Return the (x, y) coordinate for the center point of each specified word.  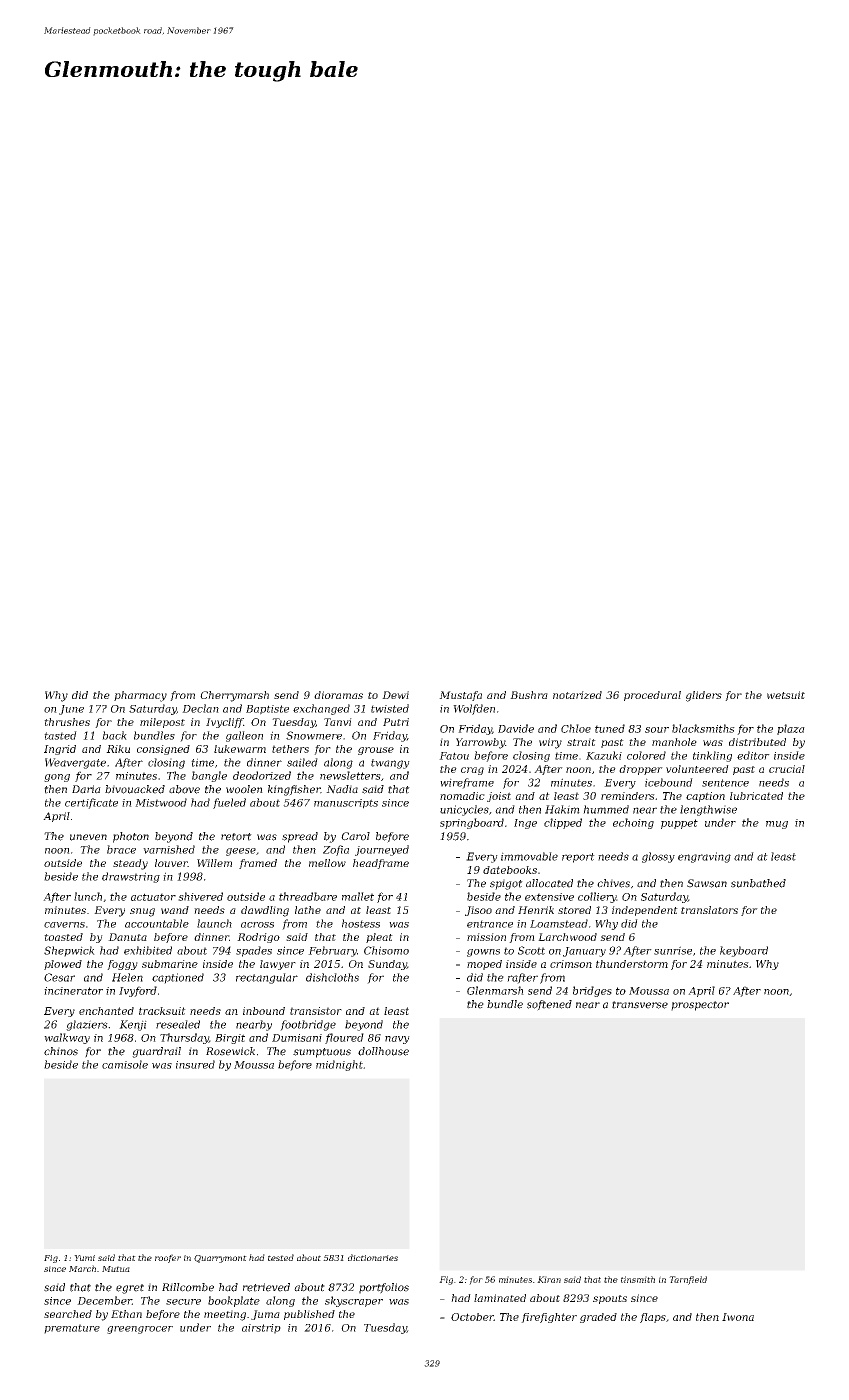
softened (549, 1005)
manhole (674, 742)
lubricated (756, 796)
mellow (327, 863)
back (114, 735)
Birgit (230, 1039)
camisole (125, 1064)
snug (142, 912)
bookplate (234, 1301)
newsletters (350, 775)
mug (777, 825)
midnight (339, 1065)
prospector (700, 1006)
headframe (381, 864)
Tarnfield (688, 1280)
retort (236, 837)
